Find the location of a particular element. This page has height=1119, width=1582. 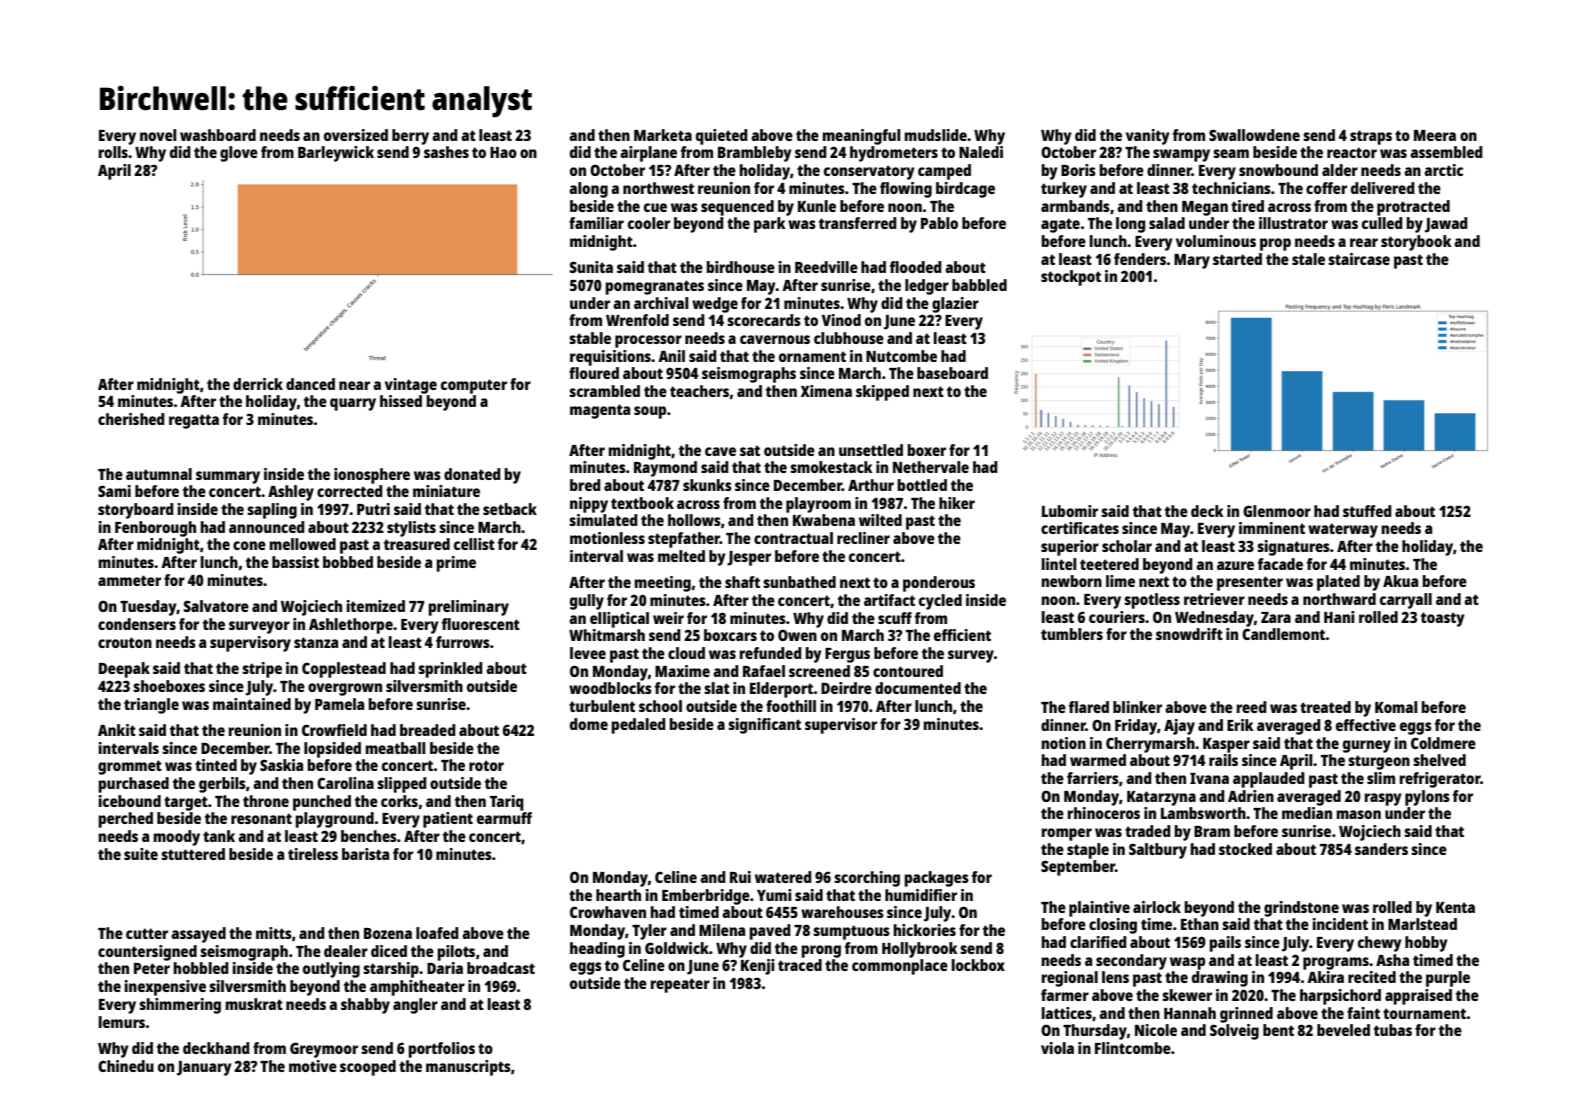

rolls is located at coordinates (113, 152).
